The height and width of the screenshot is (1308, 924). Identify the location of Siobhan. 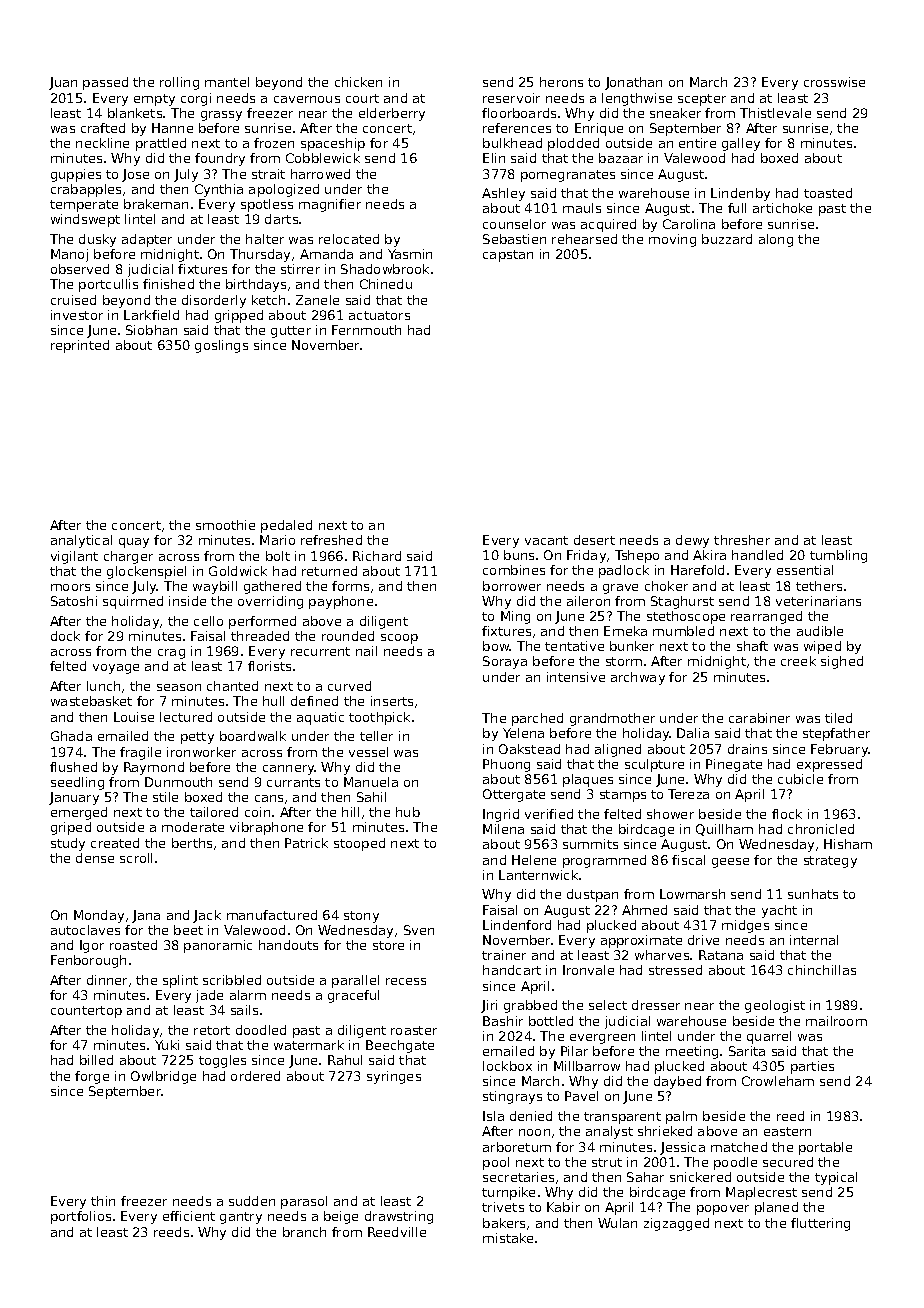
(151, 330).
